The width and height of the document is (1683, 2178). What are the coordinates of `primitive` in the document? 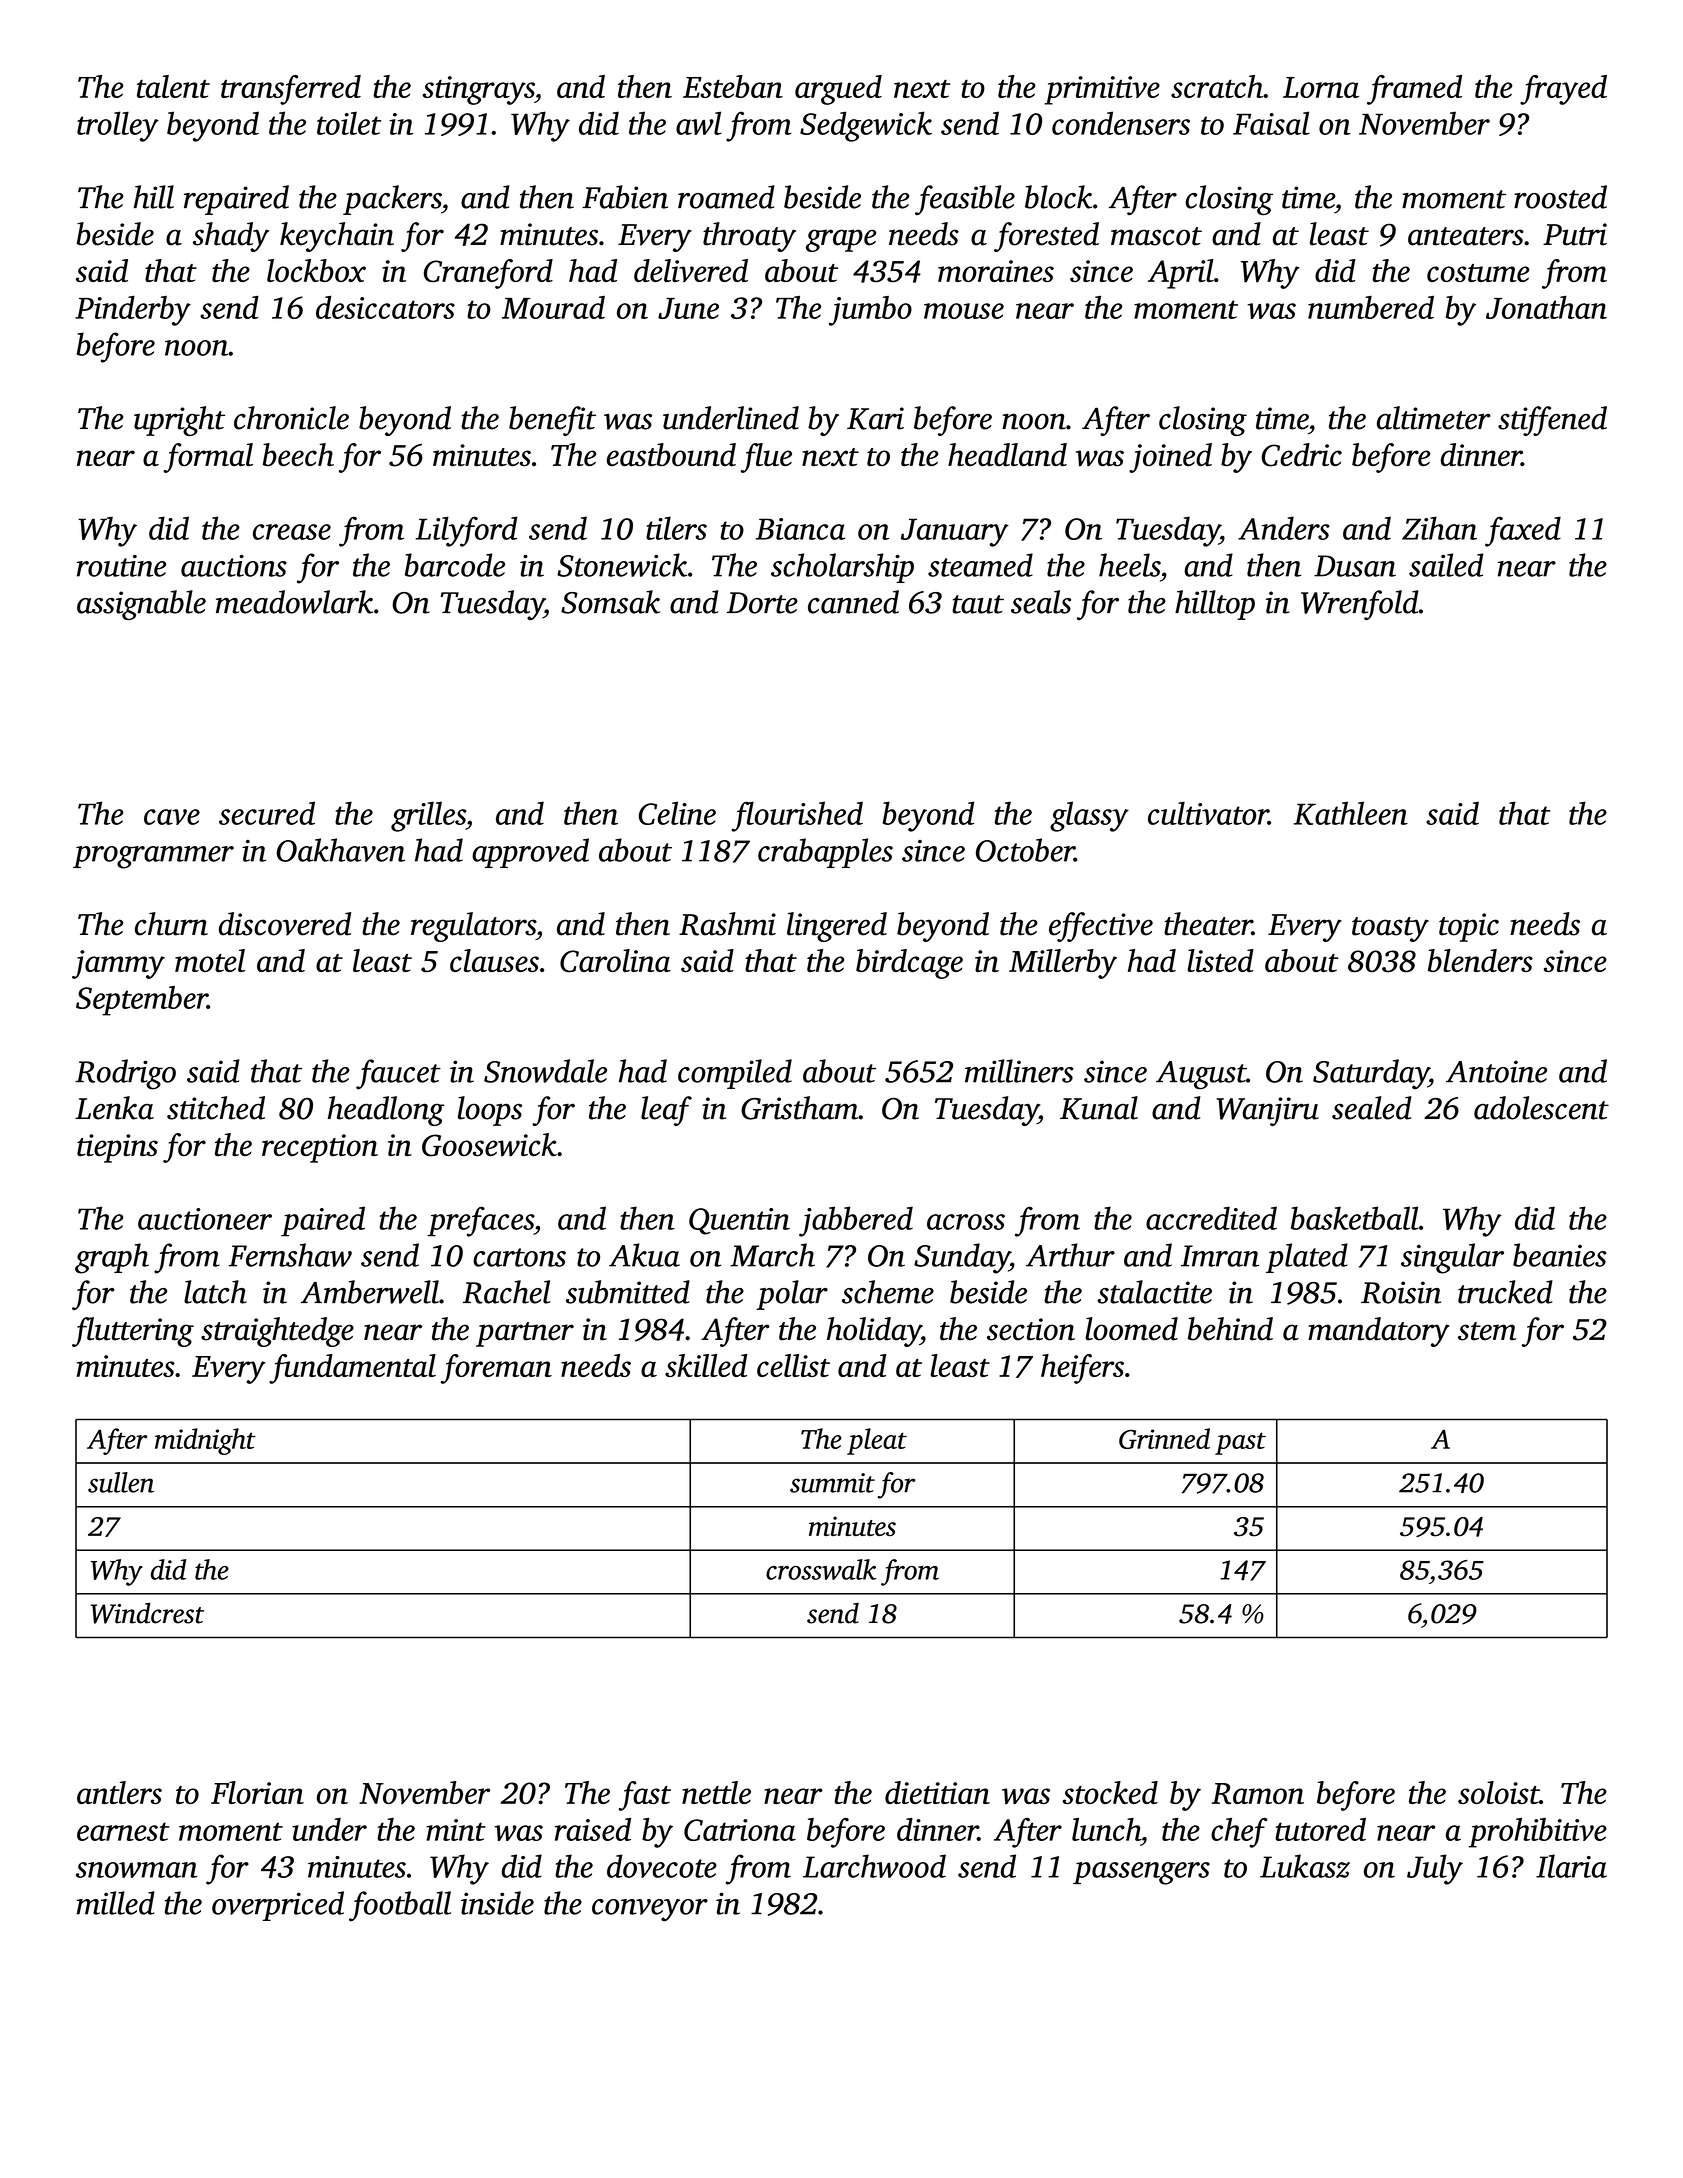 It's located at (1102, 90).
